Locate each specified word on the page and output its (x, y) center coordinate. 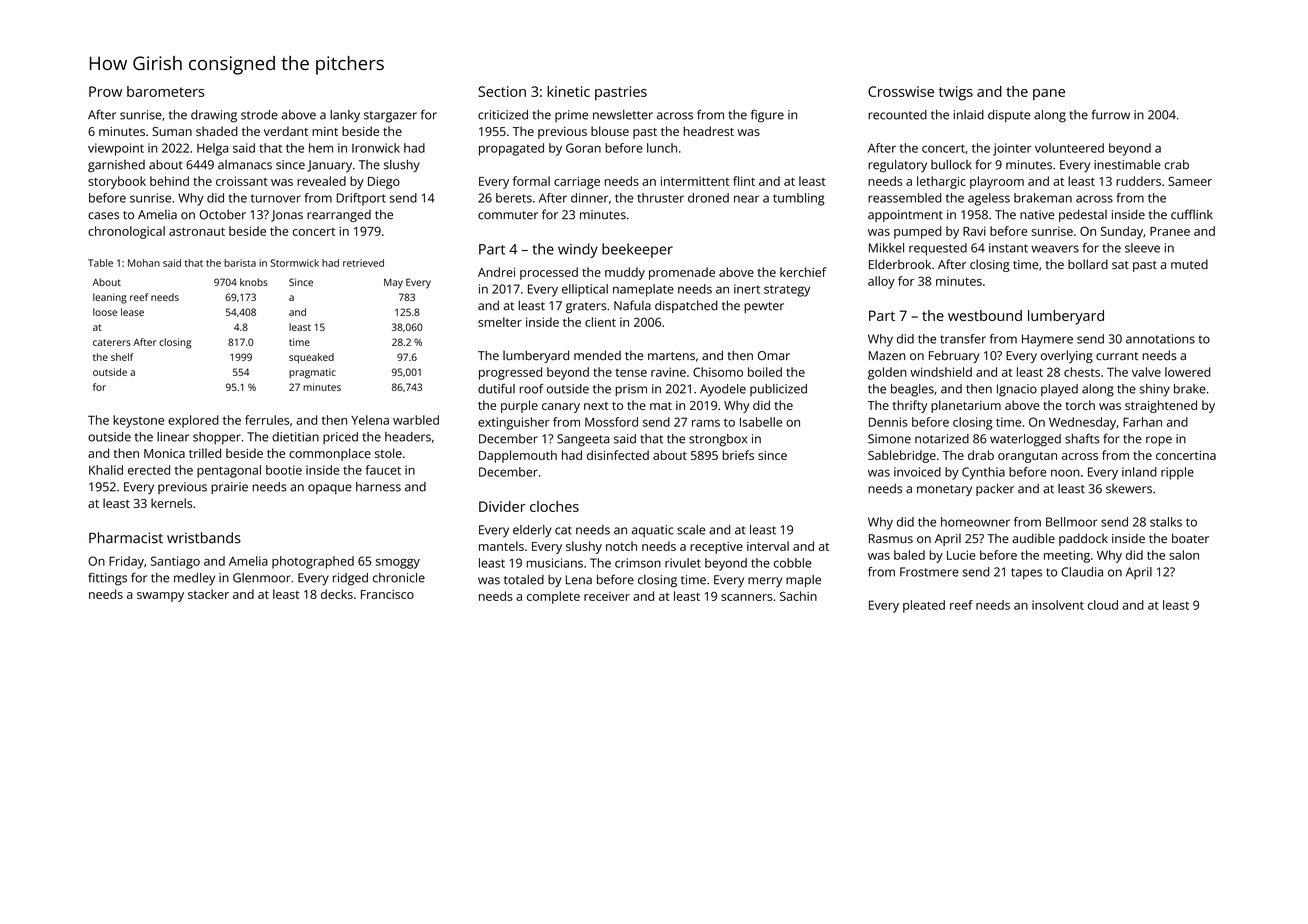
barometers (165, 91)
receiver (607, 596)
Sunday (1122, 232)
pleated (924, 606)
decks (337, 594)
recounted (897, 115)
